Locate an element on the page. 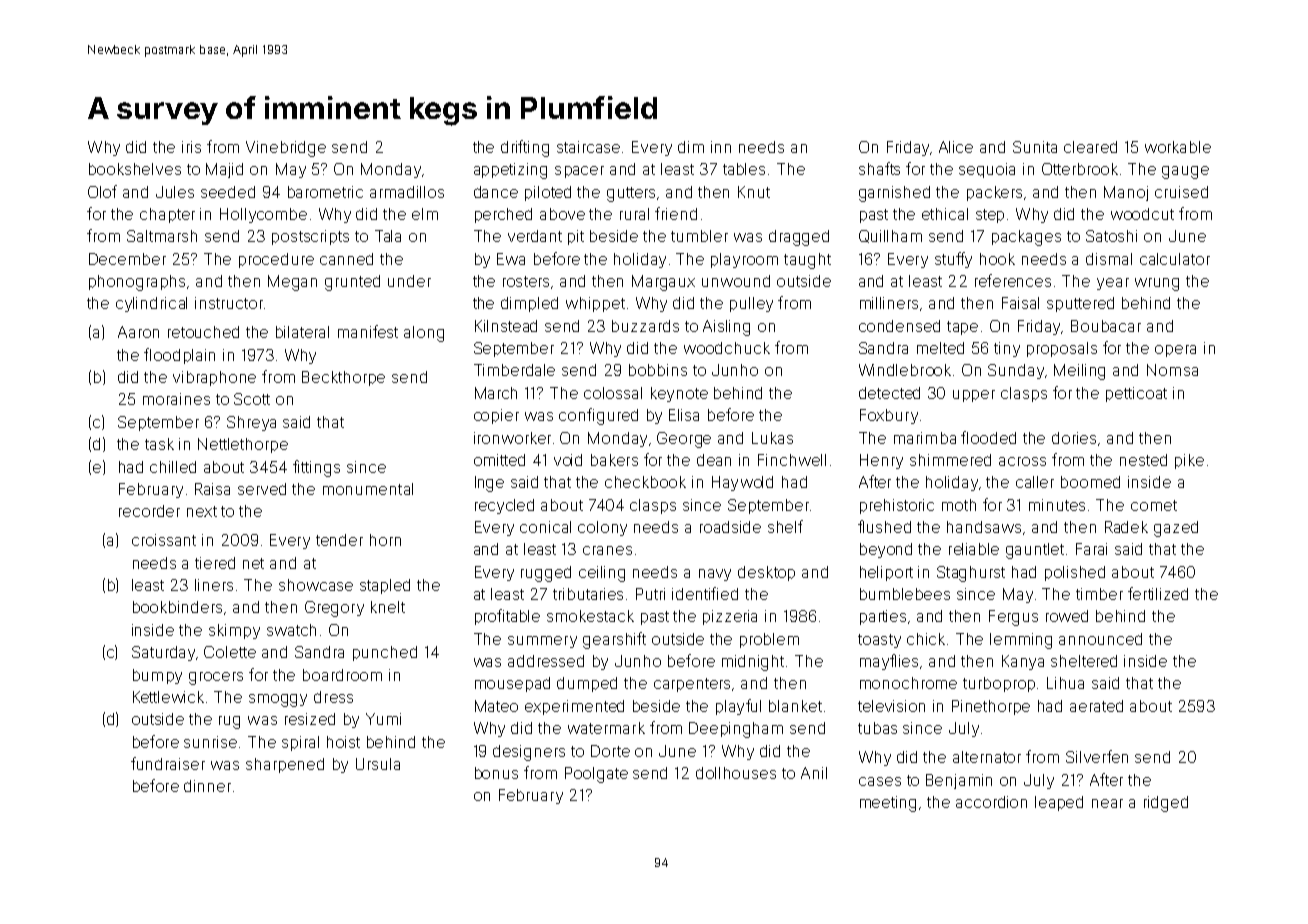  Megan is located at coordinates (292, 283).
